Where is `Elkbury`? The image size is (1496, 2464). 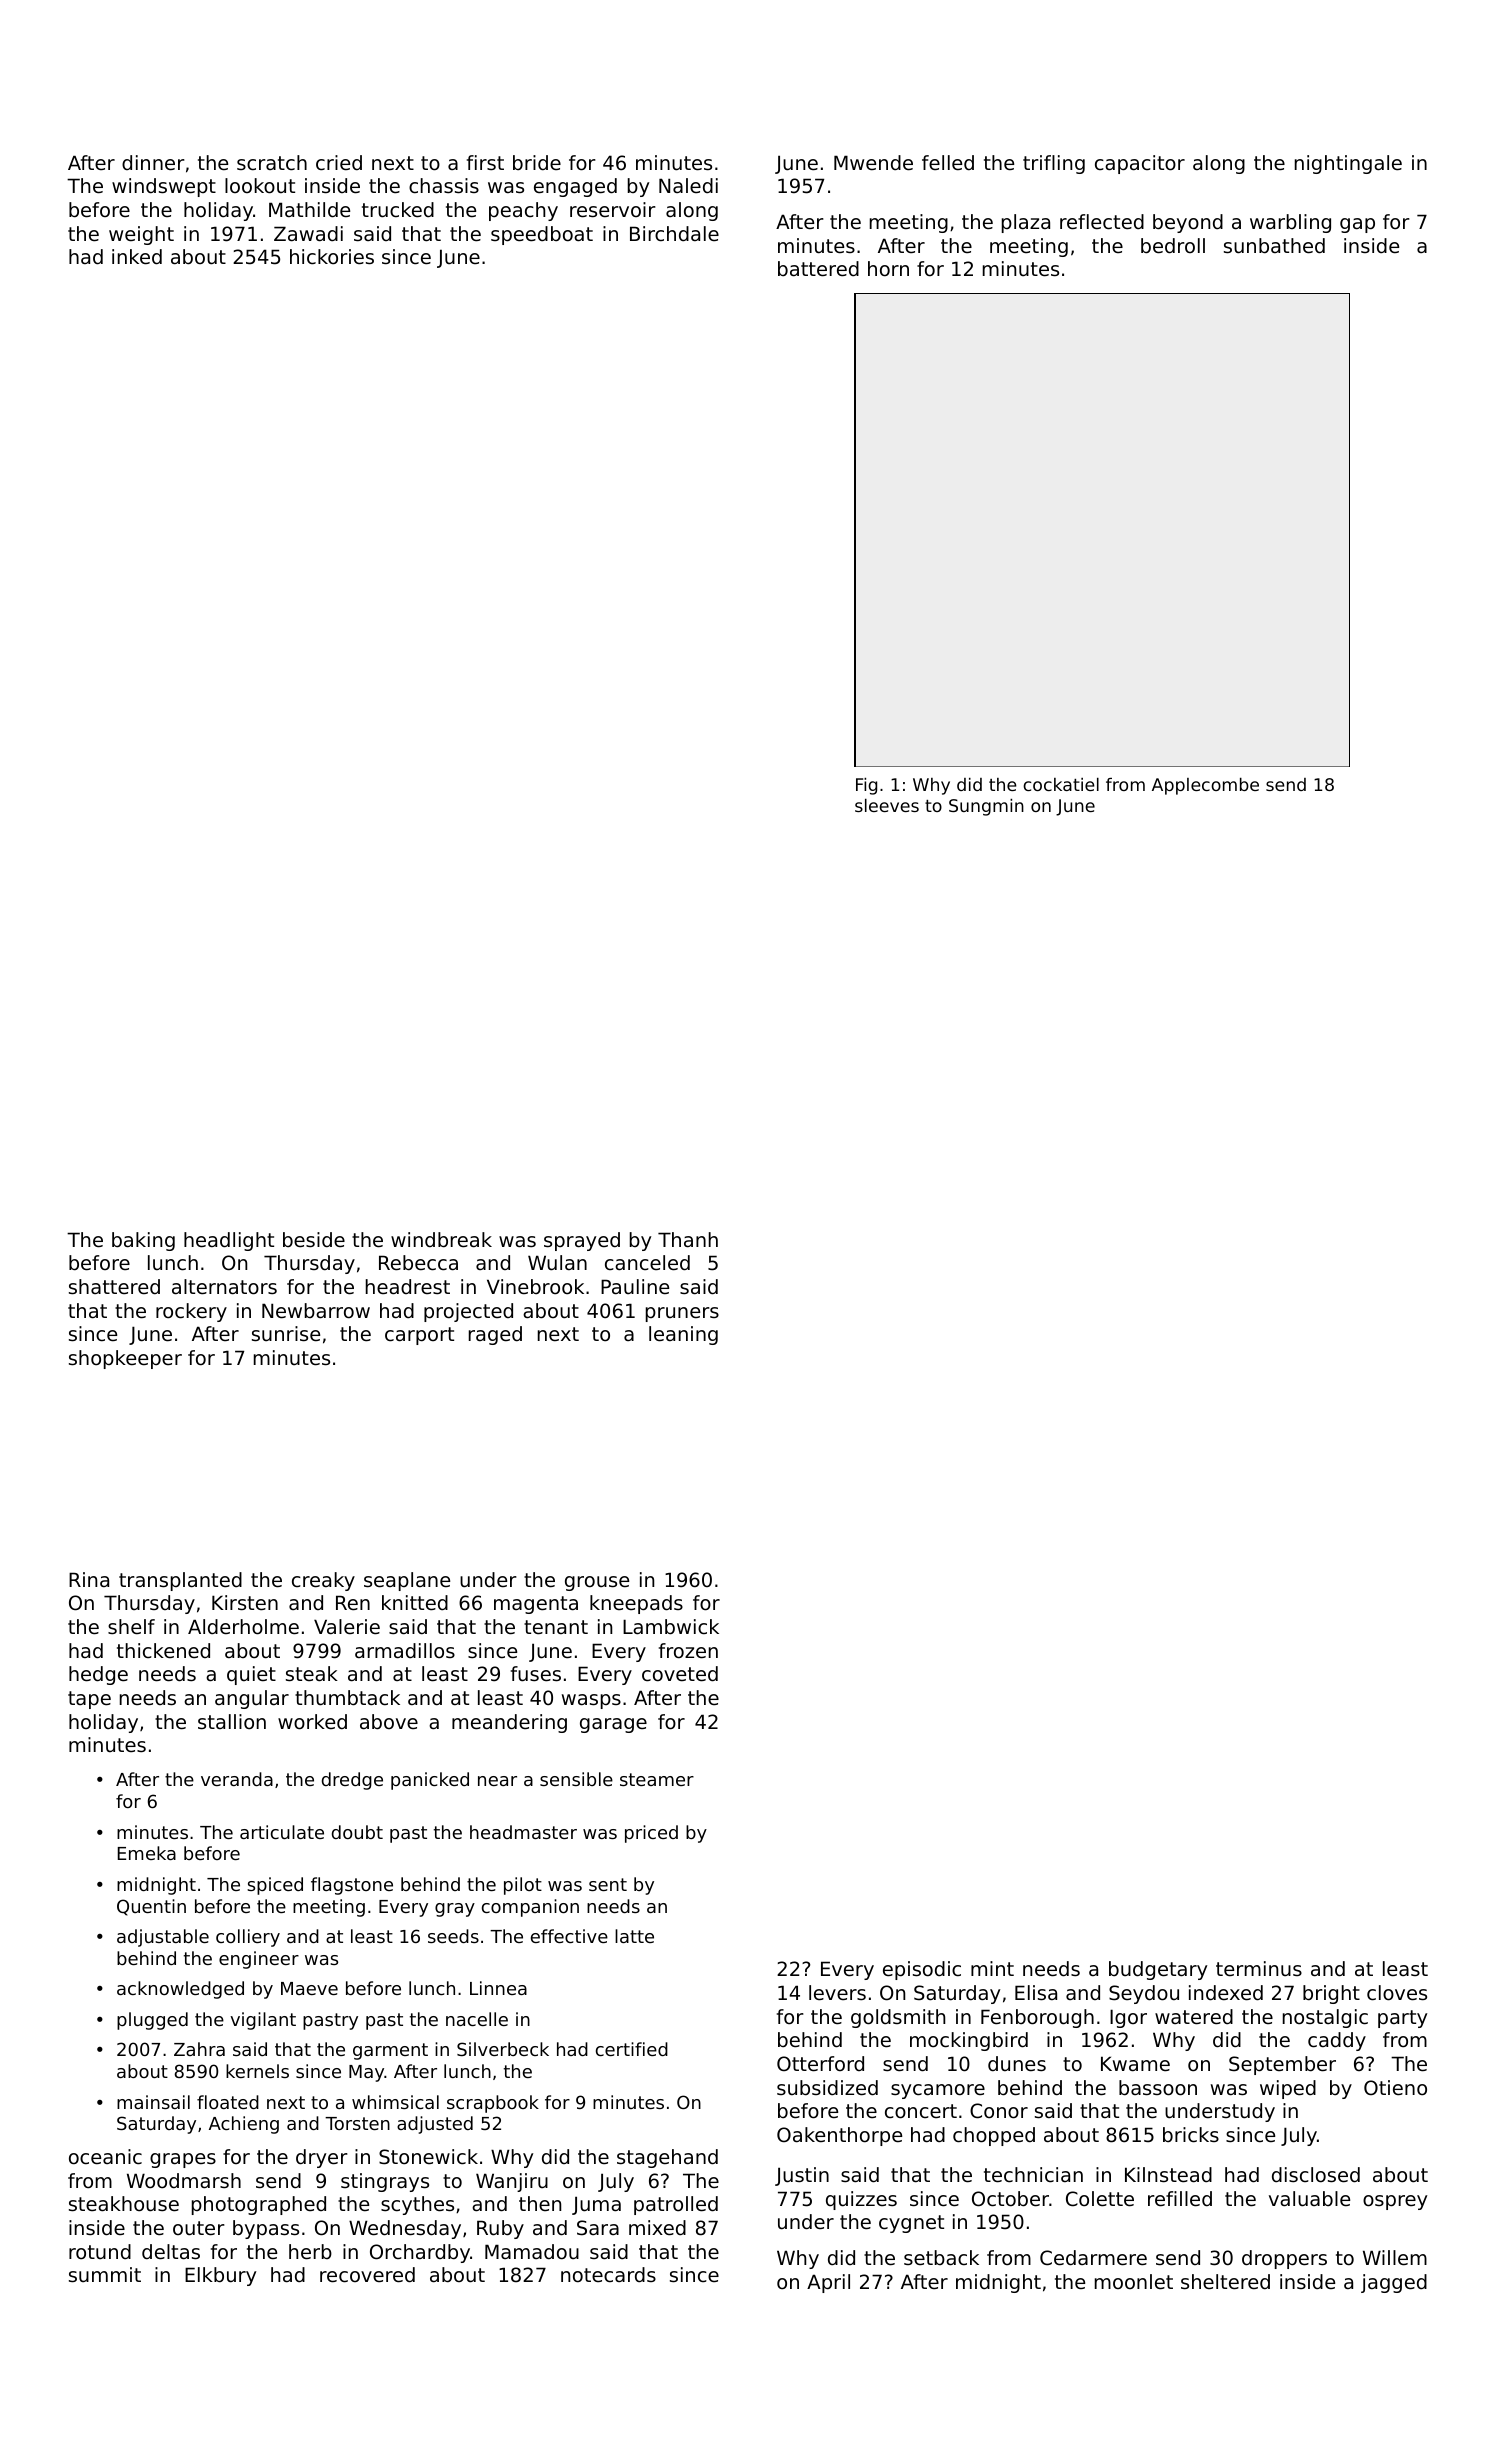
Elkbury is located at coordinates (220, 2276).
